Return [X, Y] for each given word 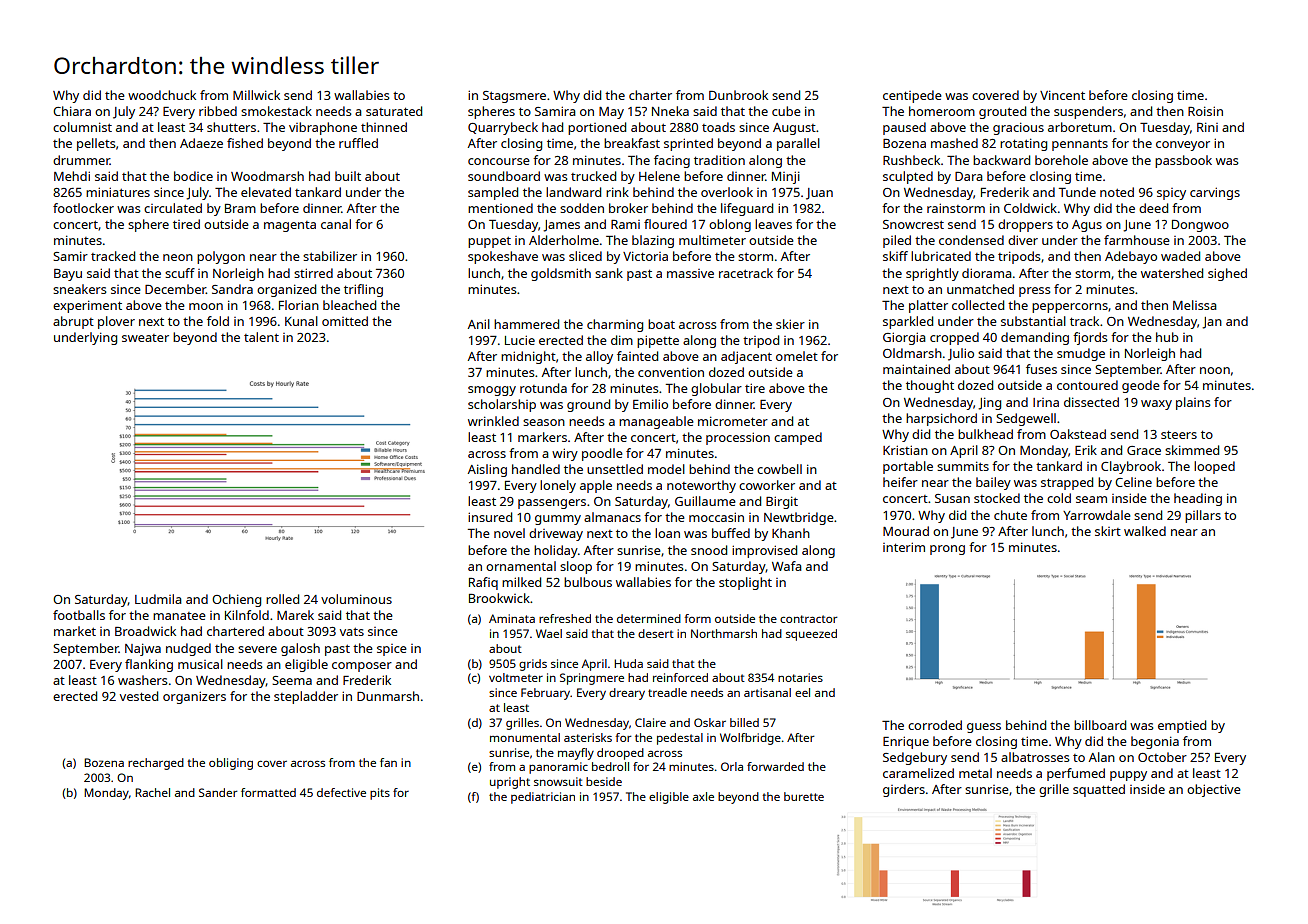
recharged [156, 764]
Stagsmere [514, 97]
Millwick [256, 95]
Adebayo [1131, 257]
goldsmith [561, 274]
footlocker [83, 208]
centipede [912, 96]
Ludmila [158, 599]
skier [790, 324]
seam [1091, 499]
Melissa [1194, 305]
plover [116, 322]
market [75, 631]
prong [947, 550]
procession [738, 438]
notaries [800, 677]
